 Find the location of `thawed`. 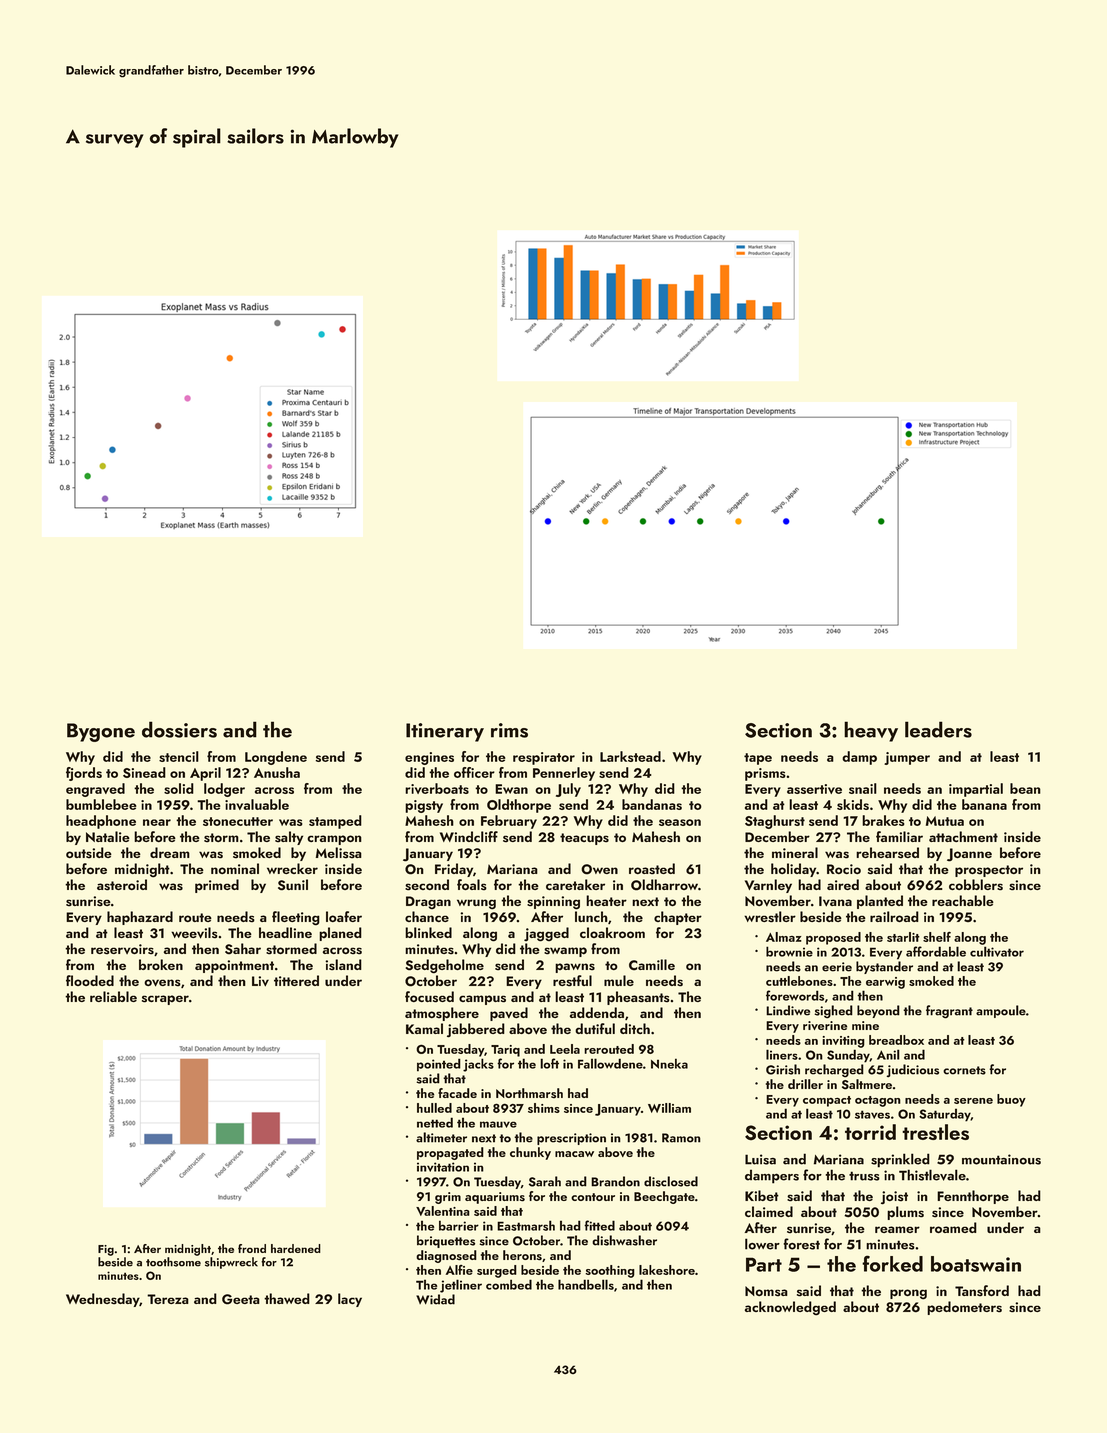

thawed is located at coordinates (287, 1298).
